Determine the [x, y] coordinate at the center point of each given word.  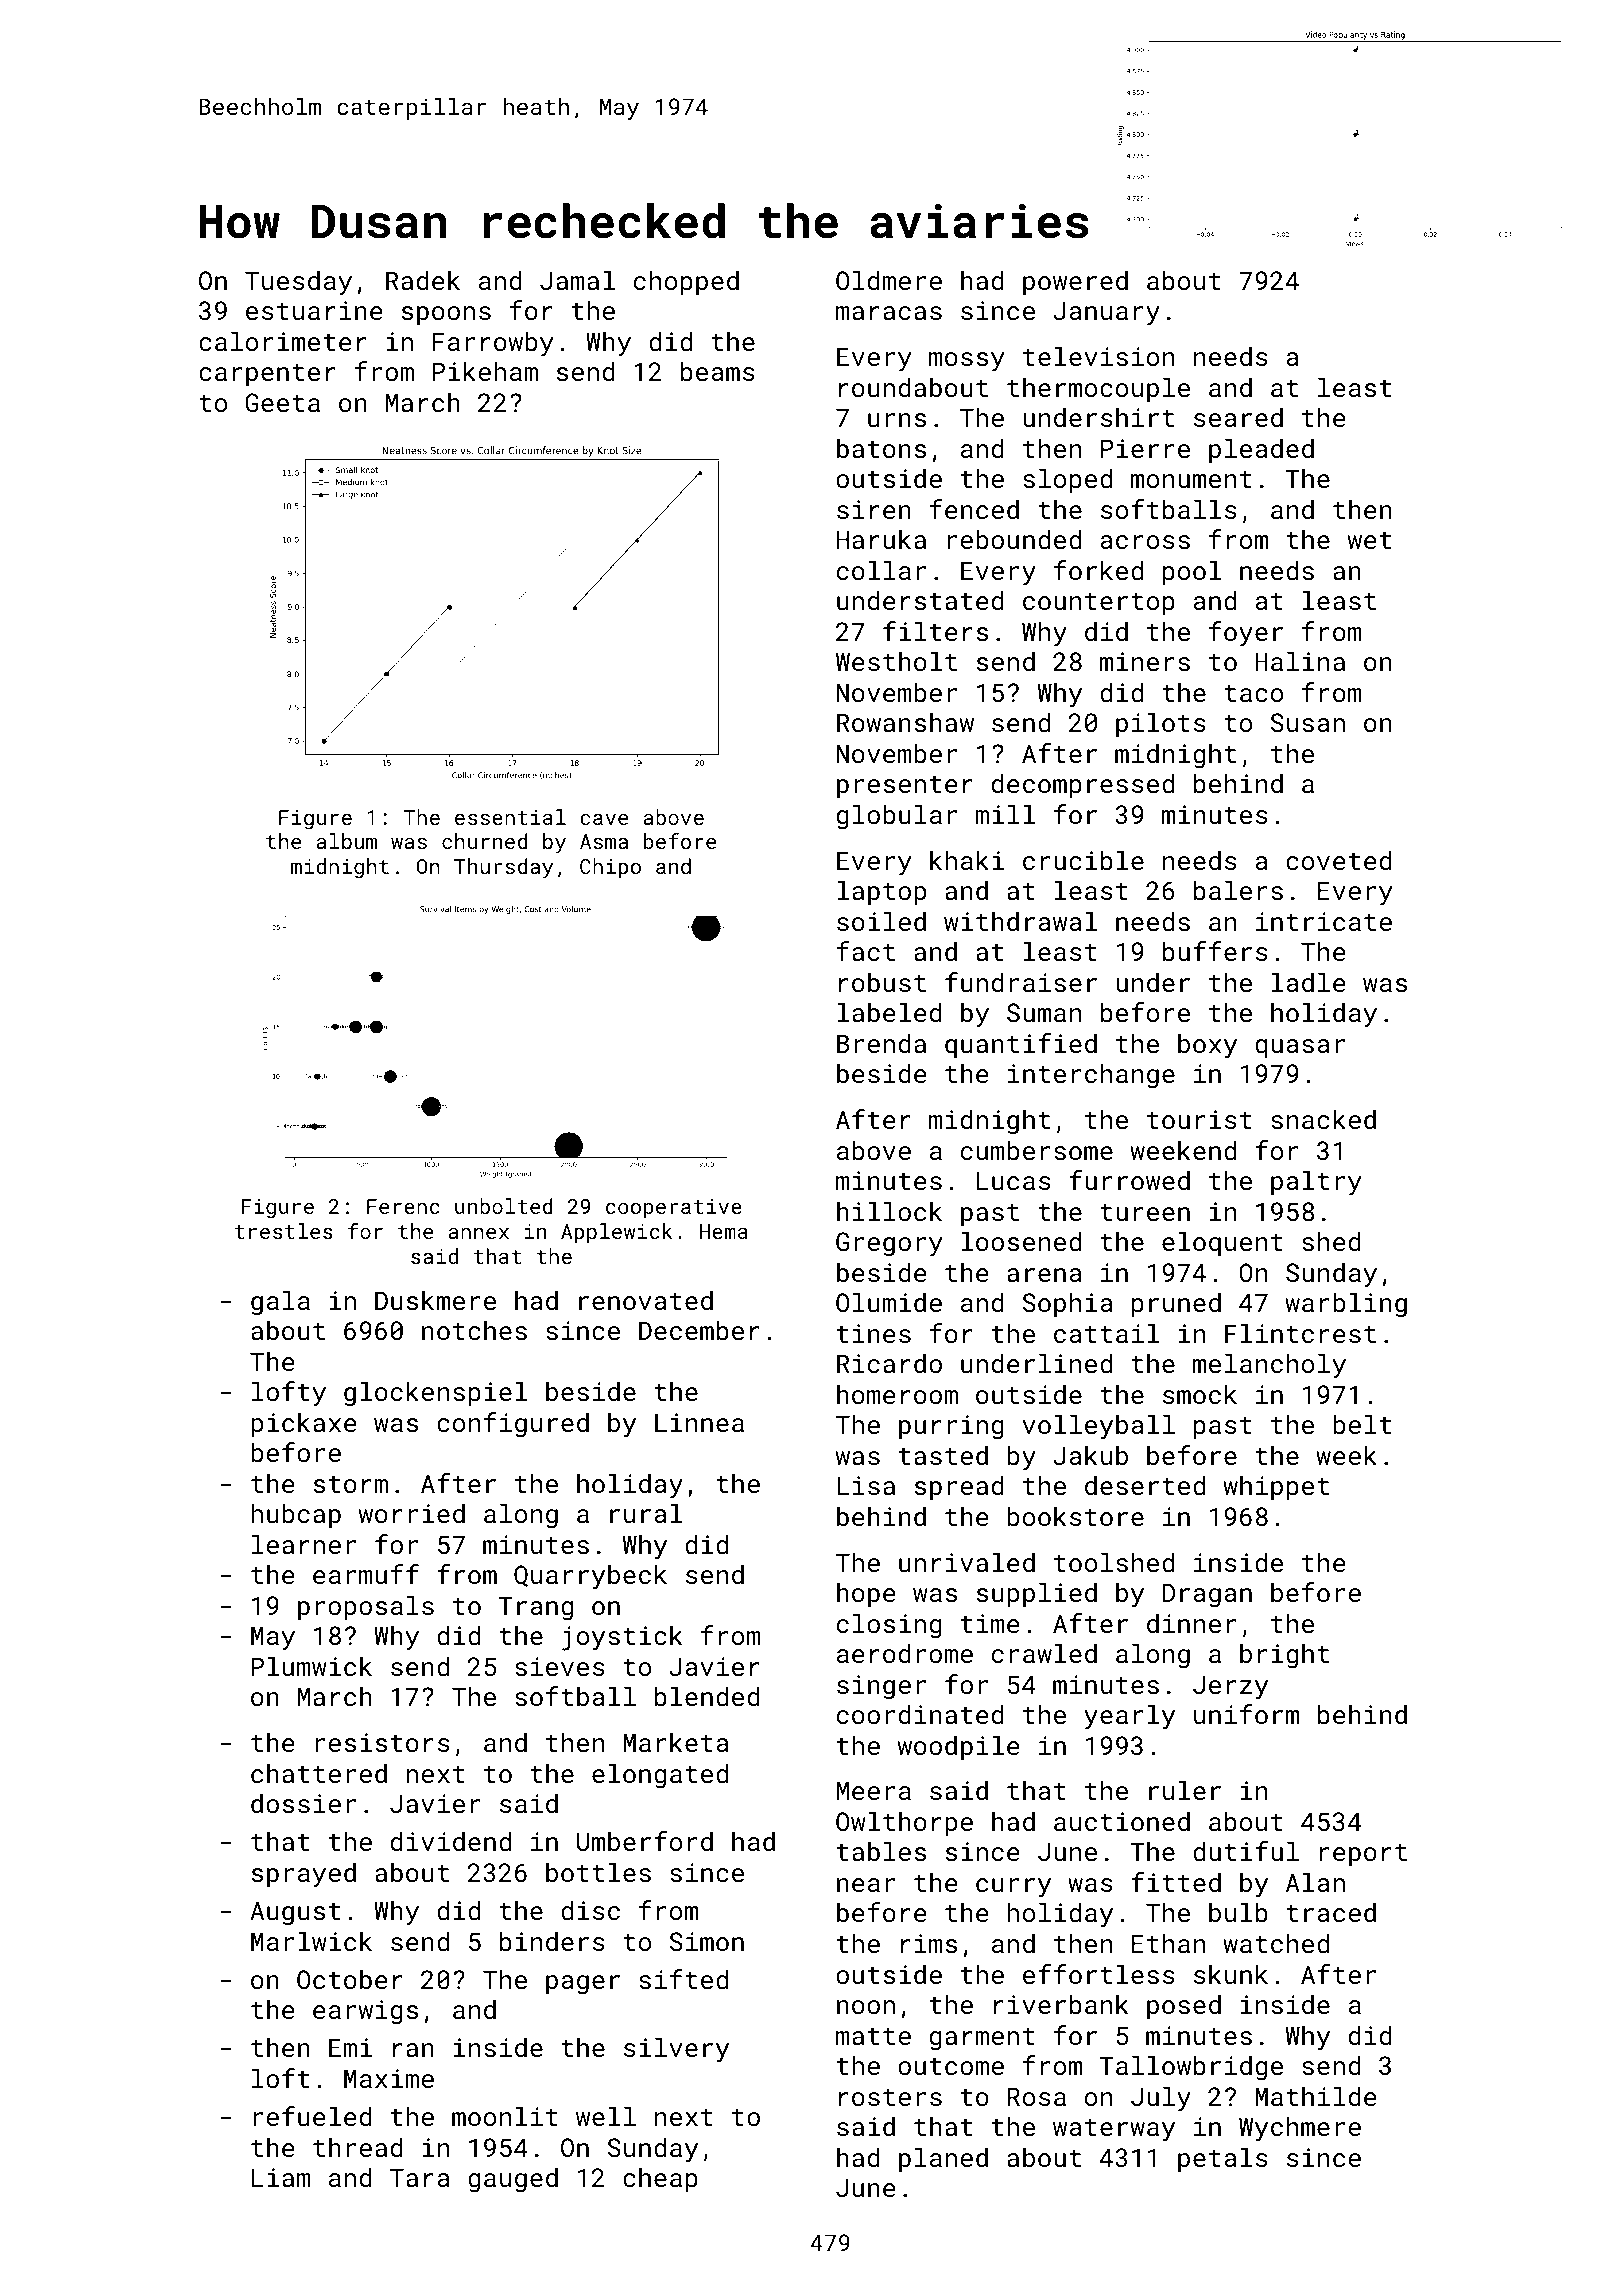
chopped [686, 282]
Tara [420, 2177]
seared [1238, 417]
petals [1223, 2159]
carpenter [267, 375]
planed [943, 2159]
